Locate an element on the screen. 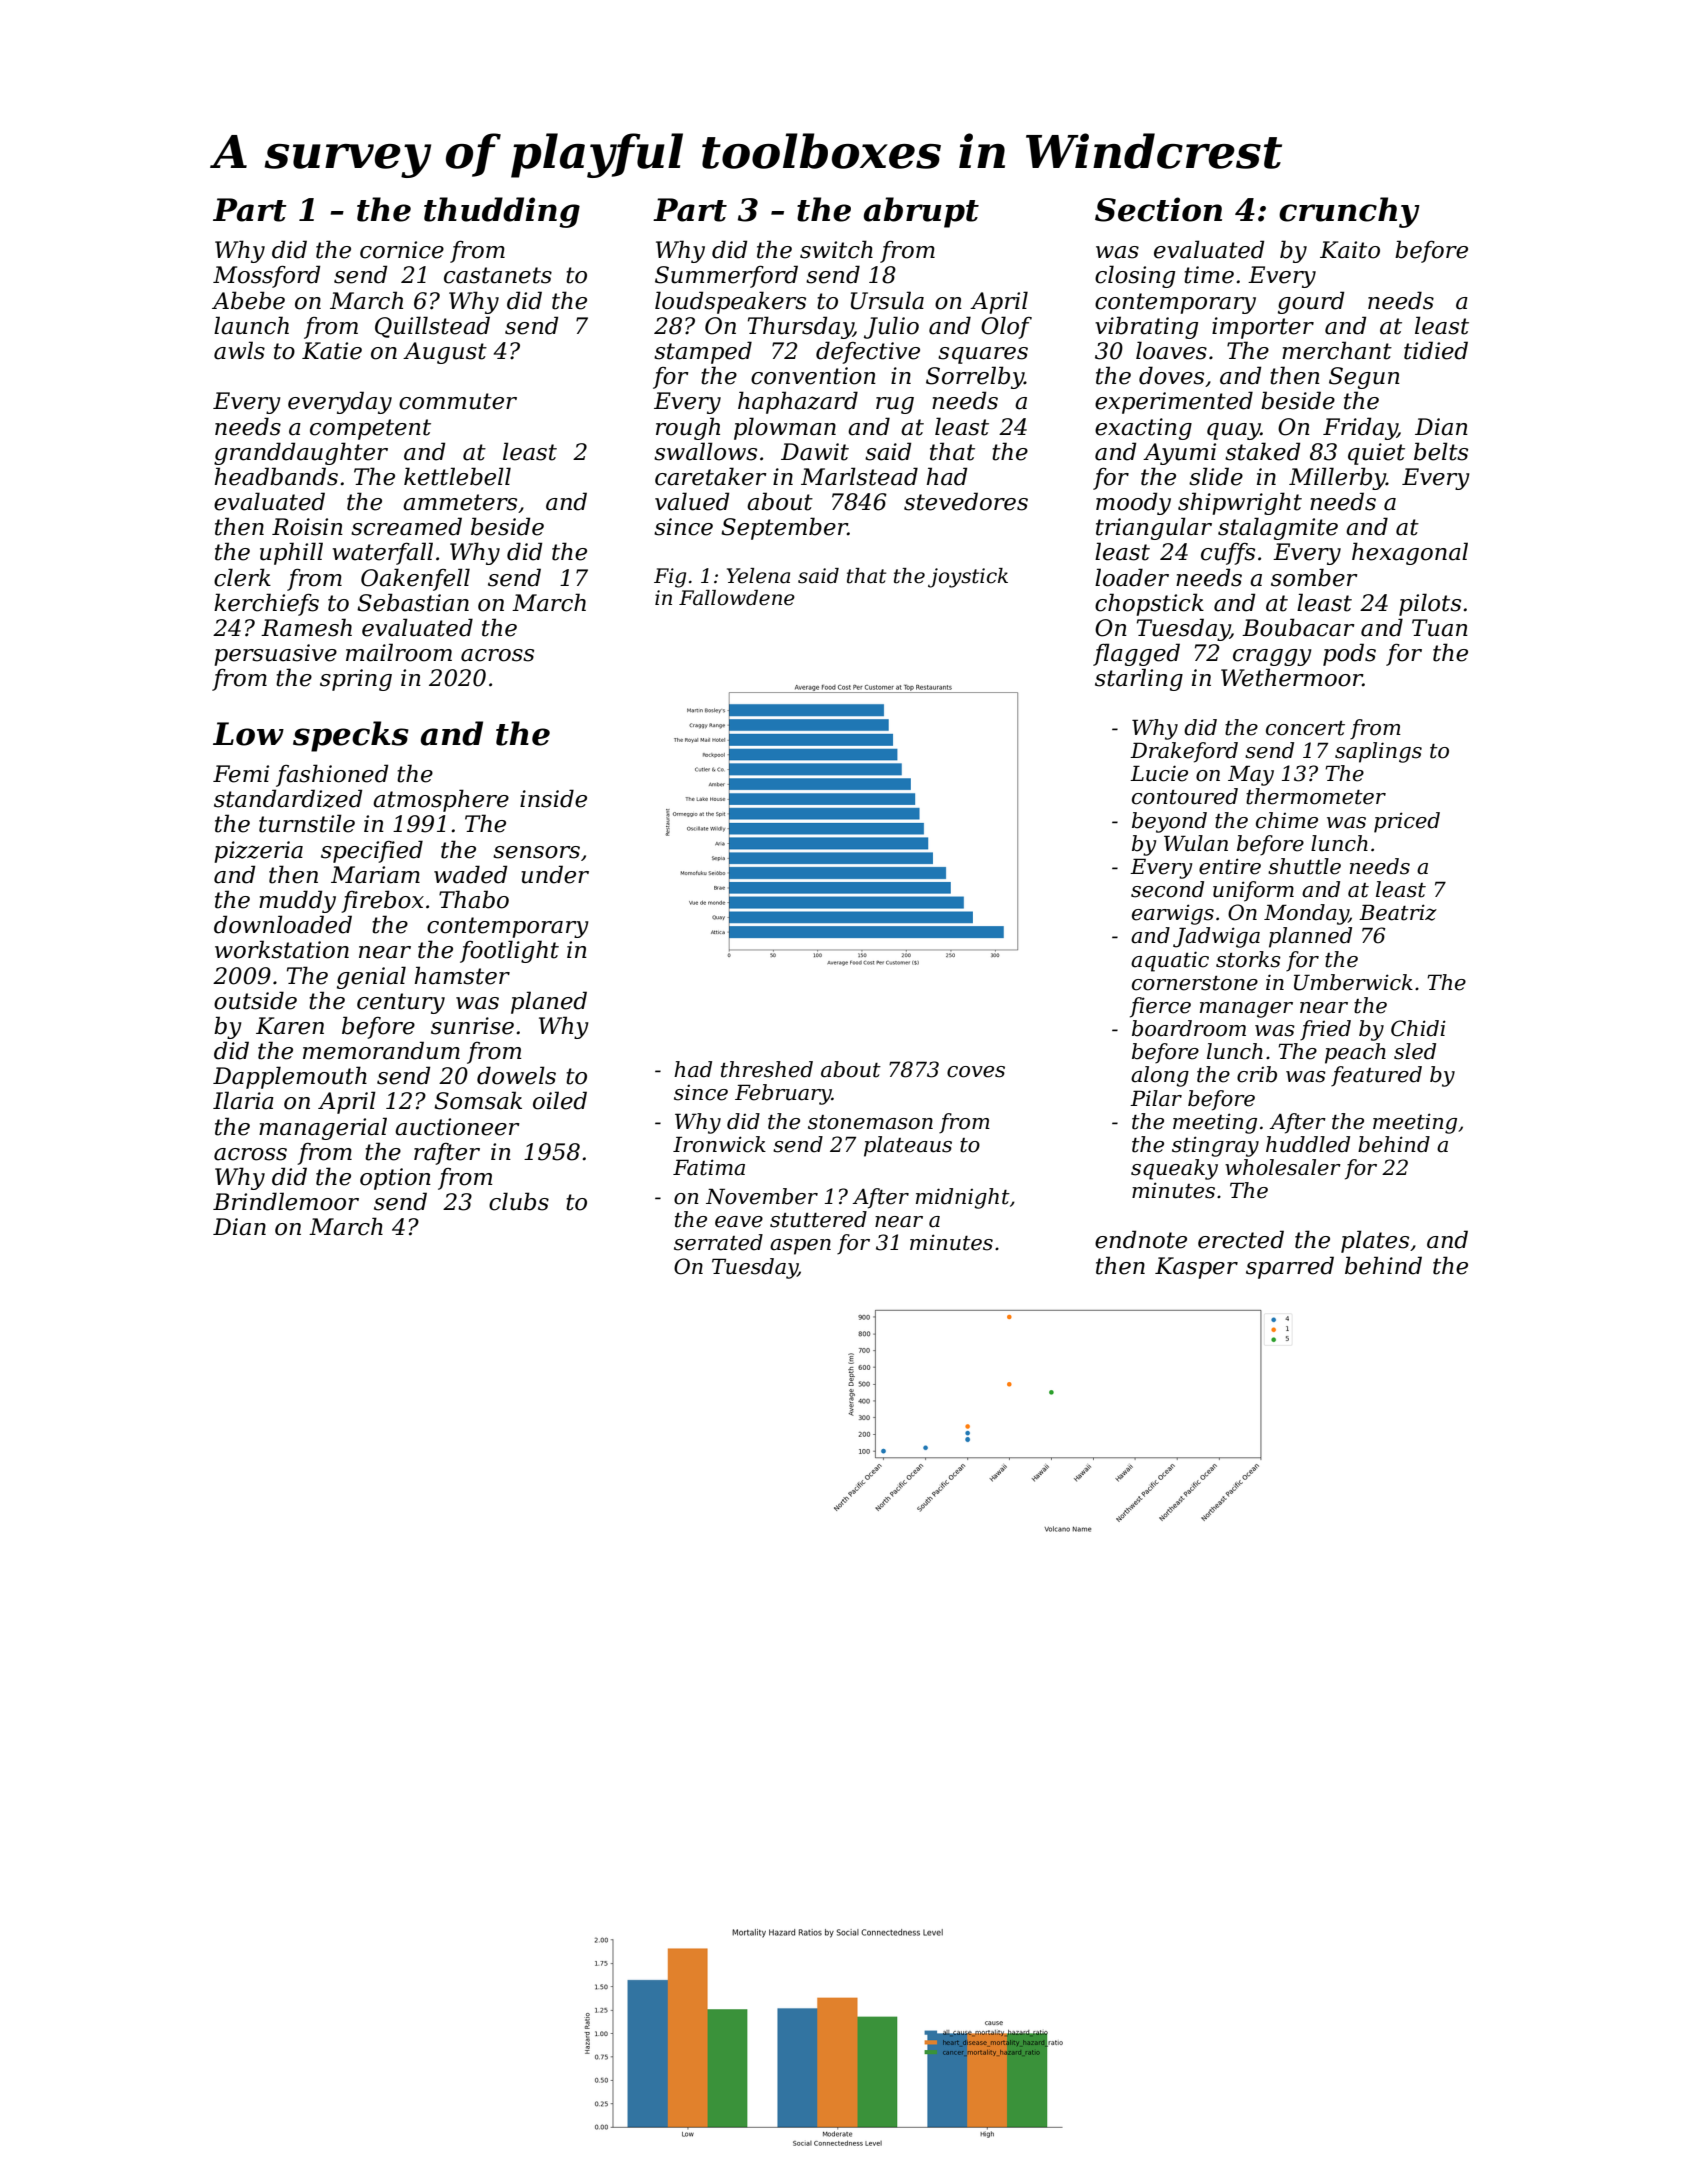 This screenshot has height=2178, width=1683. under is located at coordinates (555, 874).
